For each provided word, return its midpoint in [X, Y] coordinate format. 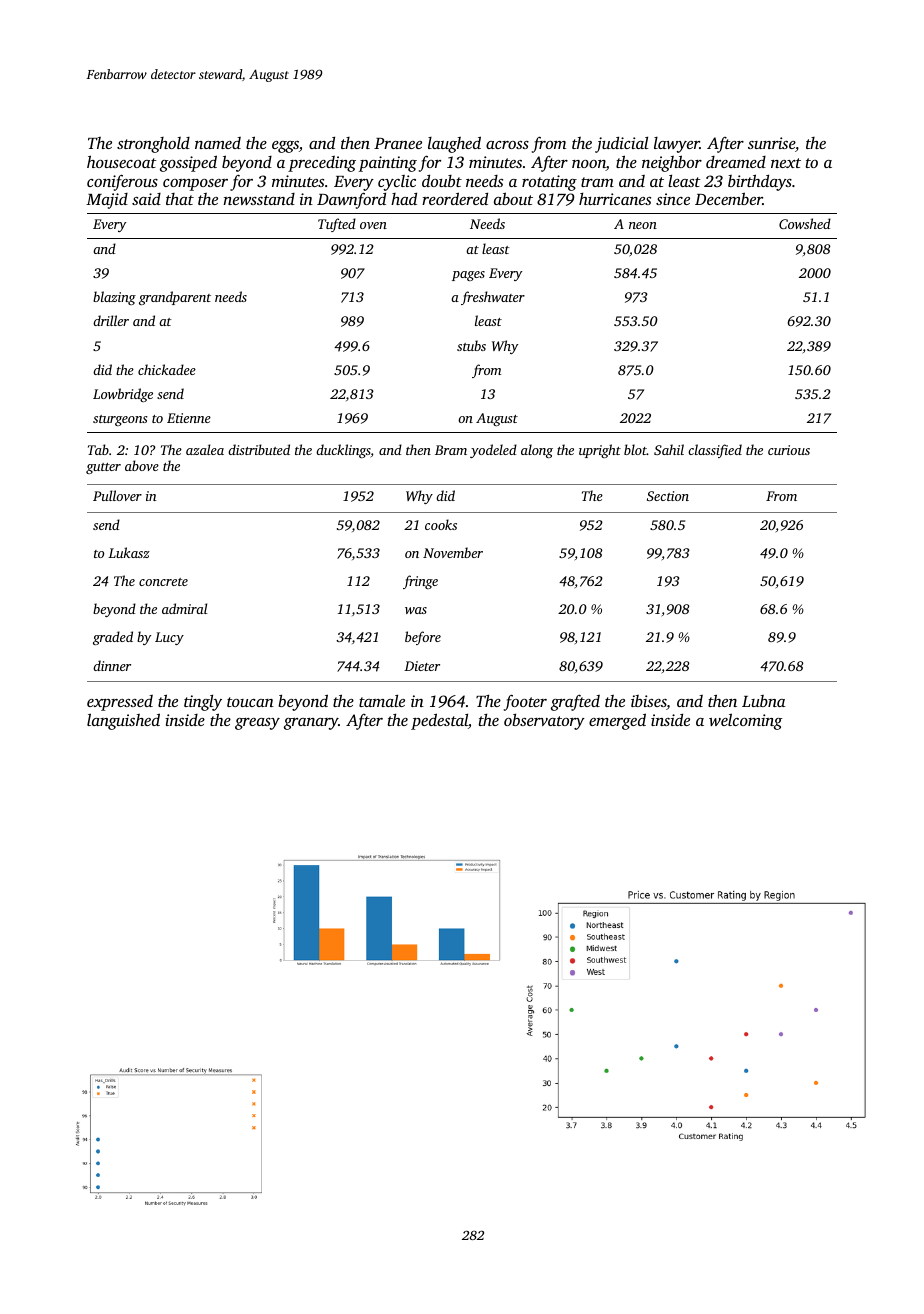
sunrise [771, 143]
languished [123, 721]
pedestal [439, 721]
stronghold [153, 145]
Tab [98, 449]
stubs [471, 345]
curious [789, 450]
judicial [621, 144]
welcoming [746, 721]
